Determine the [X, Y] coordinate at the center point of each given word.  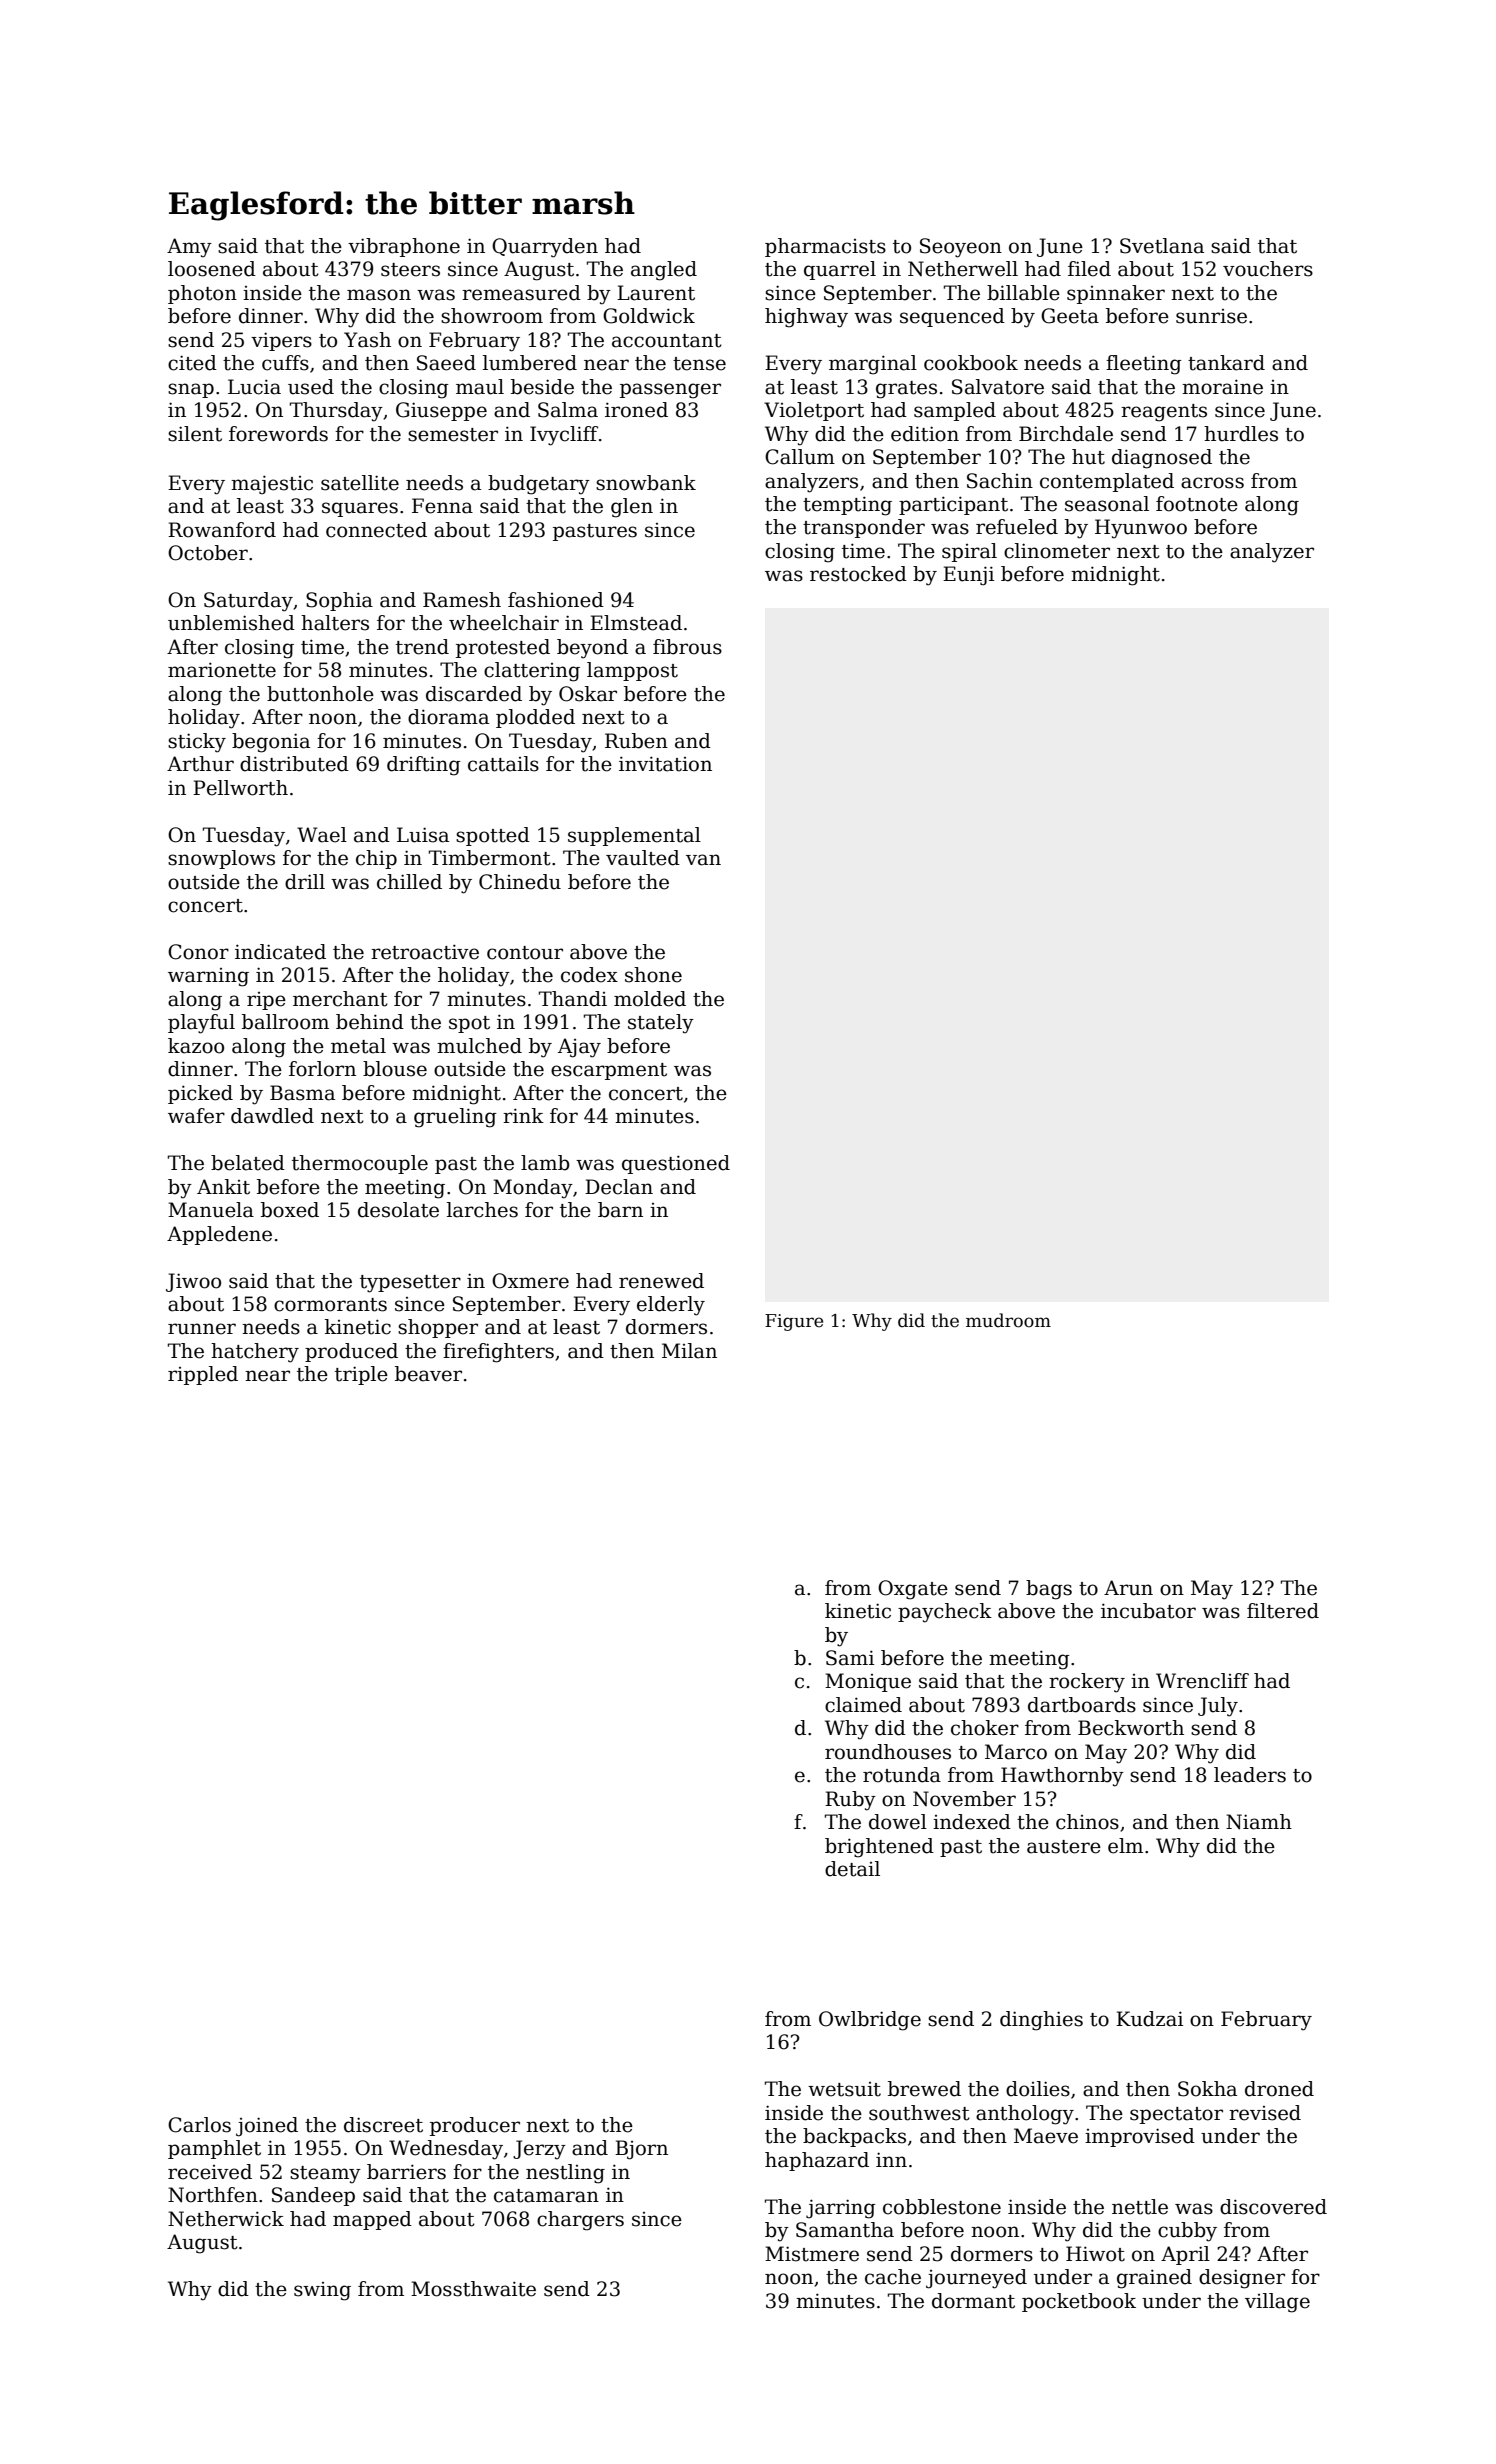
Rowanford [222, 530]
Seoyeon [961, 248]
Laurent [656, 293]
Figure [794, 1322]
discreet [383, 2125]
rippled [203, 1375]
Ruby [850, 1801]
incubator [1148, 1611]
